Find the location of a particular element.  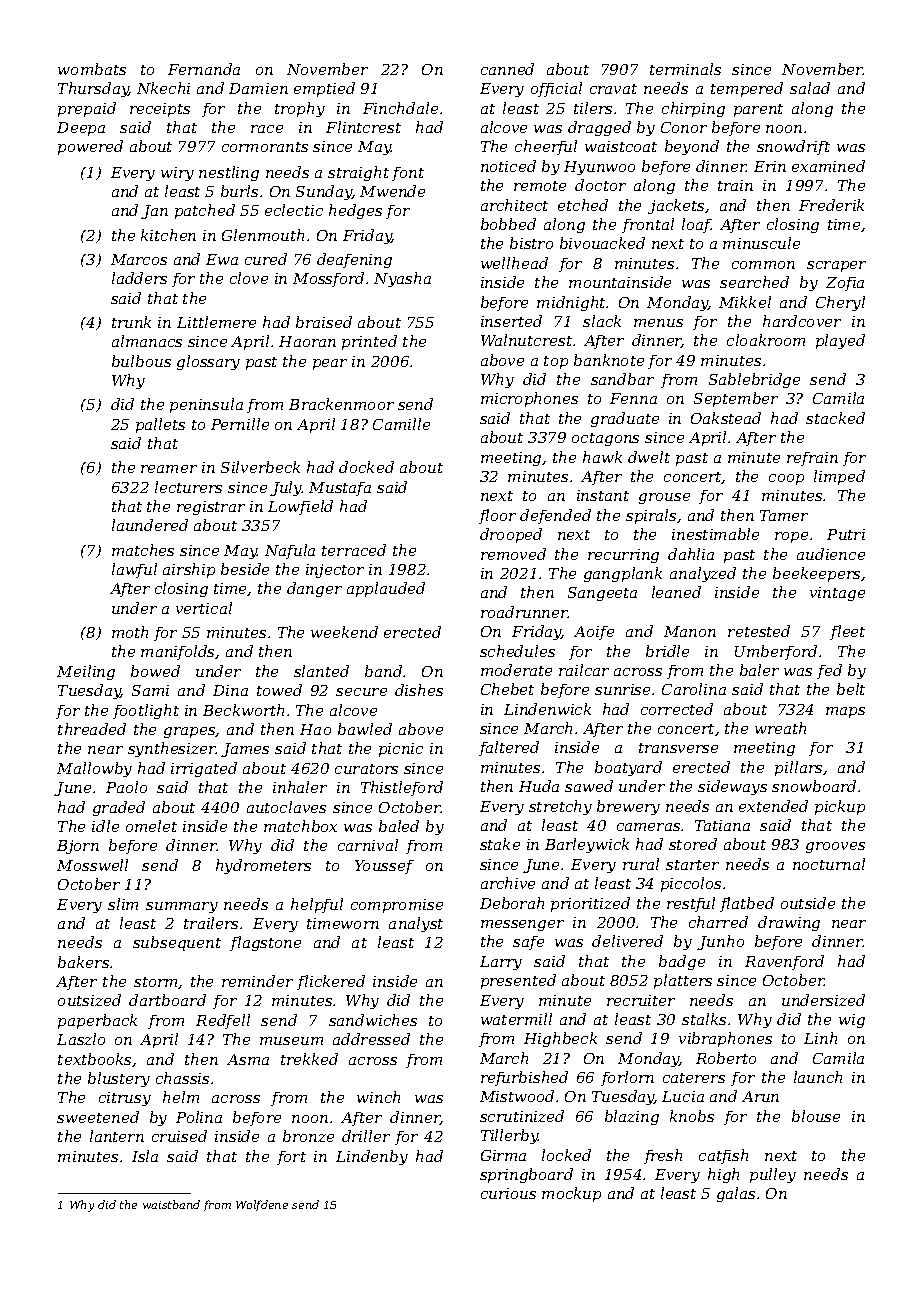

analyzed is located at coordinates (703, 574).
